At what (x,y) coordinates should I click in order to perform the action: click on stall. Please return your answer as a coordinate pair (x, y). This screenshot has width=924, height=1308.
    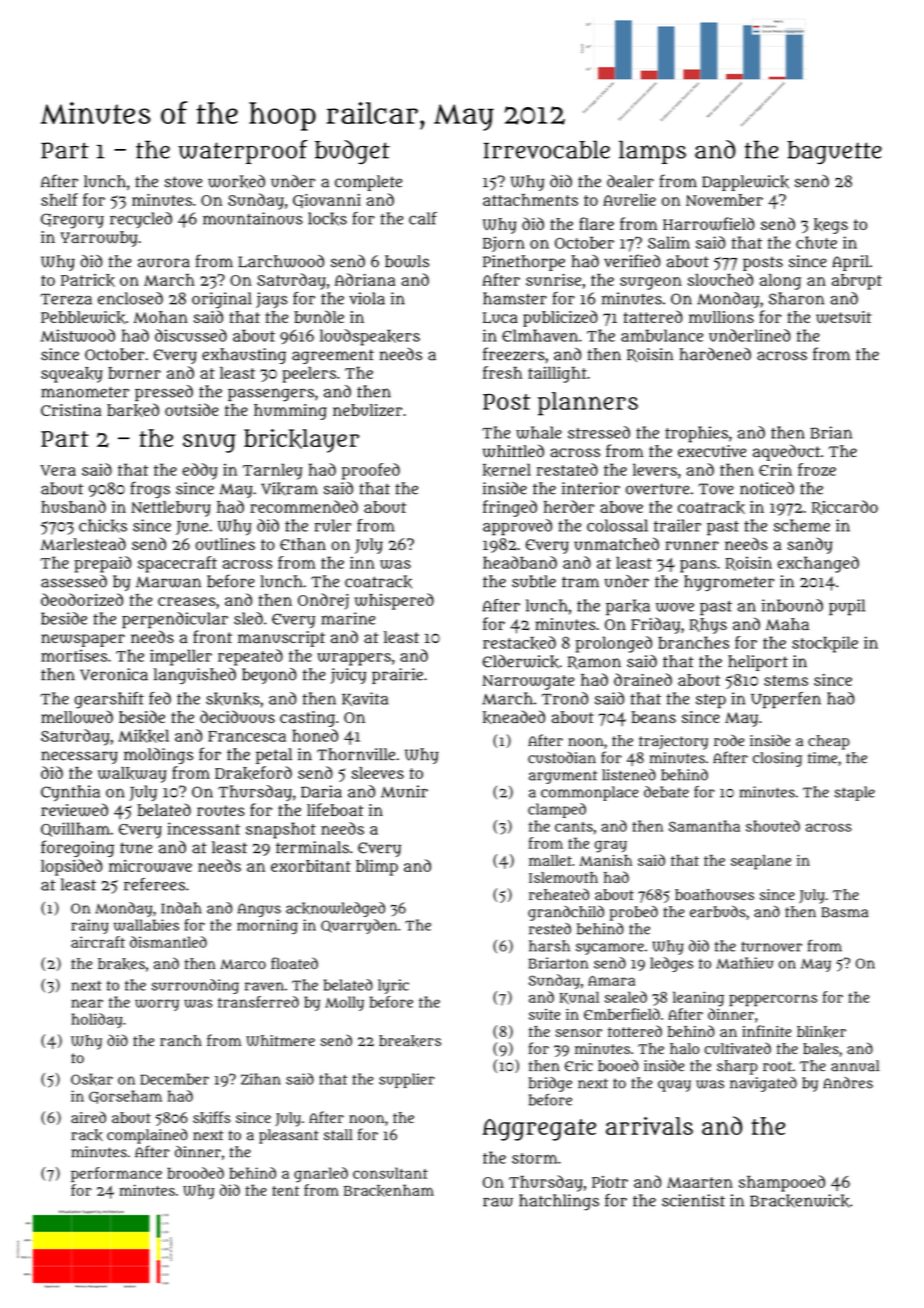
    Looking at the image, I should click on (338, 1135).
